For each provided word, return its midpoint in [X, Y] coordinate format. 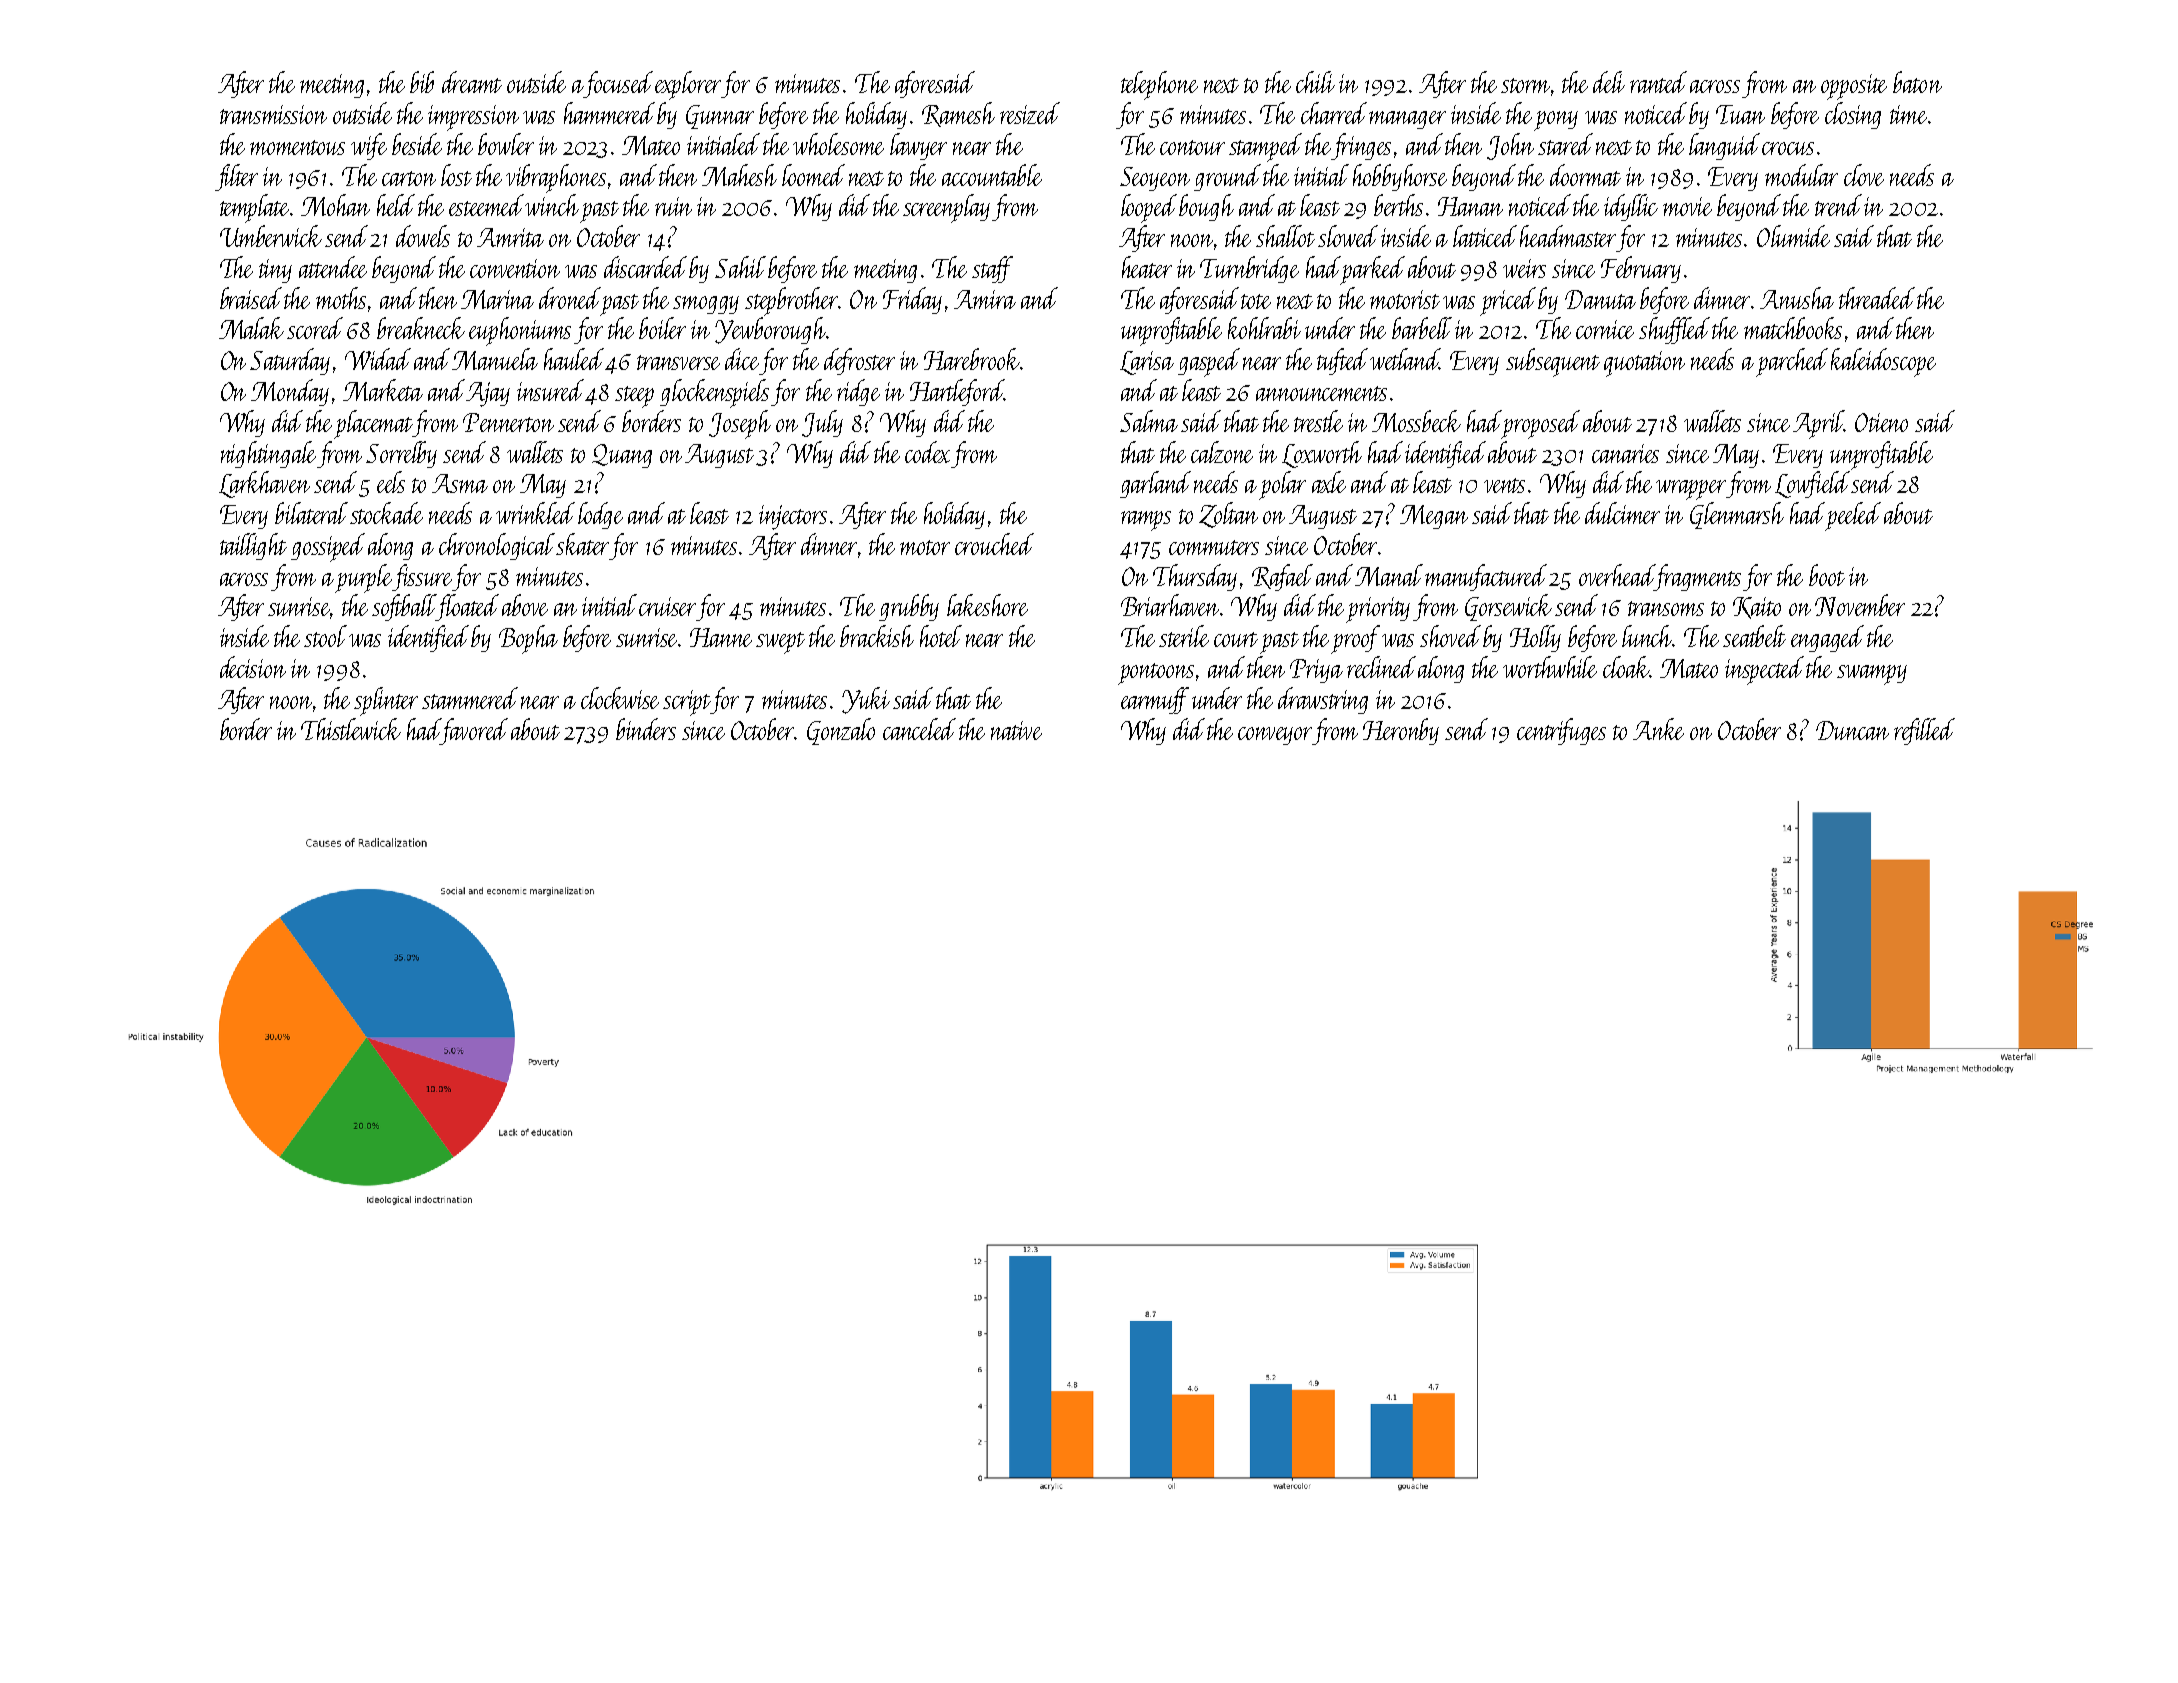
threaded [1877, 298]
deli [1609, 82]
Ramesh [958, 114]
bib [422, 82]
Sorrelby [401, 454]
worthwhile [1550, 667]
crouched [994, 544]
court [1236, 639]
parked [1373, 270]
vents [1504, 485]
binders [646, 729]
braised [251, 298]
